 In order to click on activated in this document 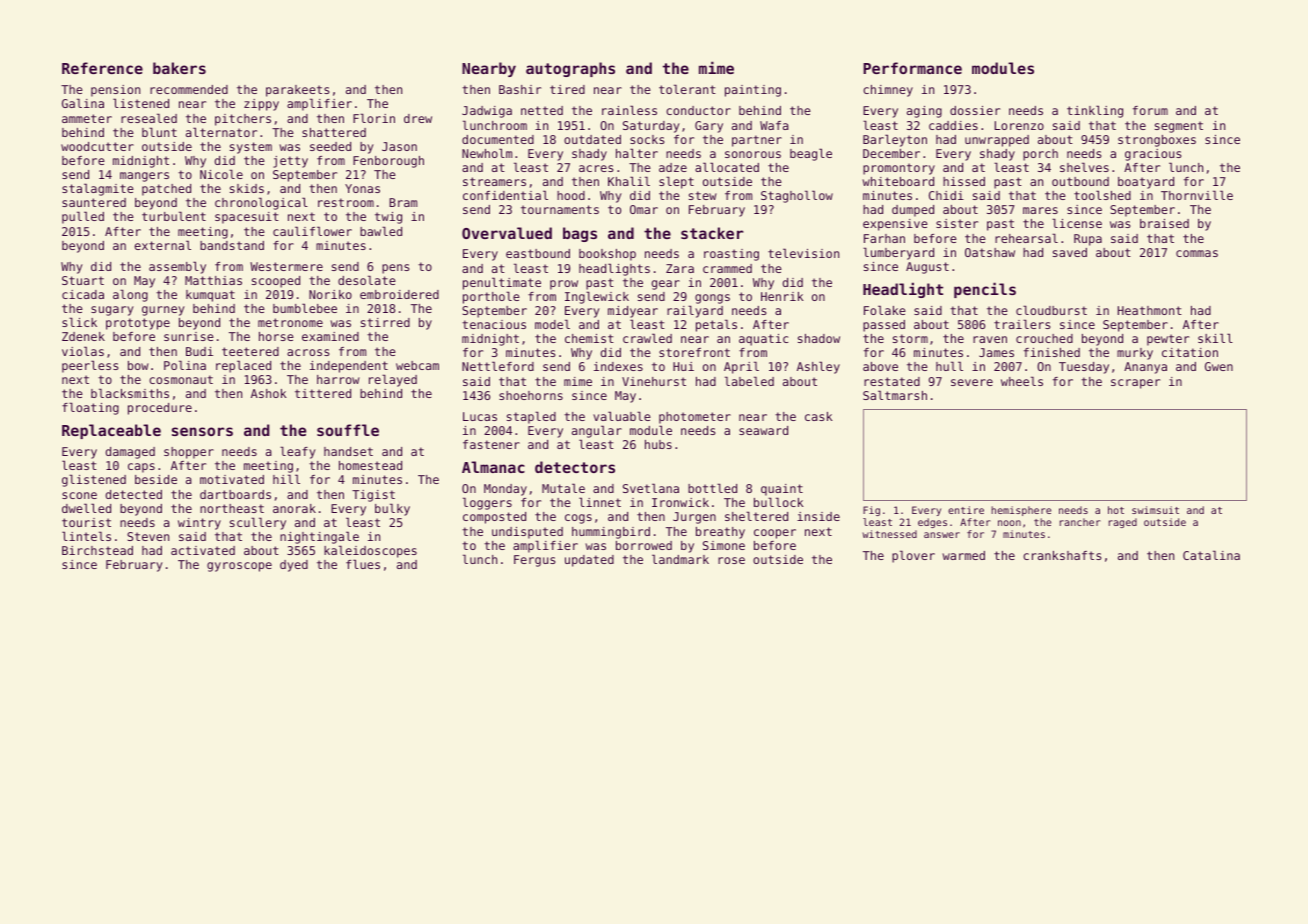, I will do `click(203, 550)`.
